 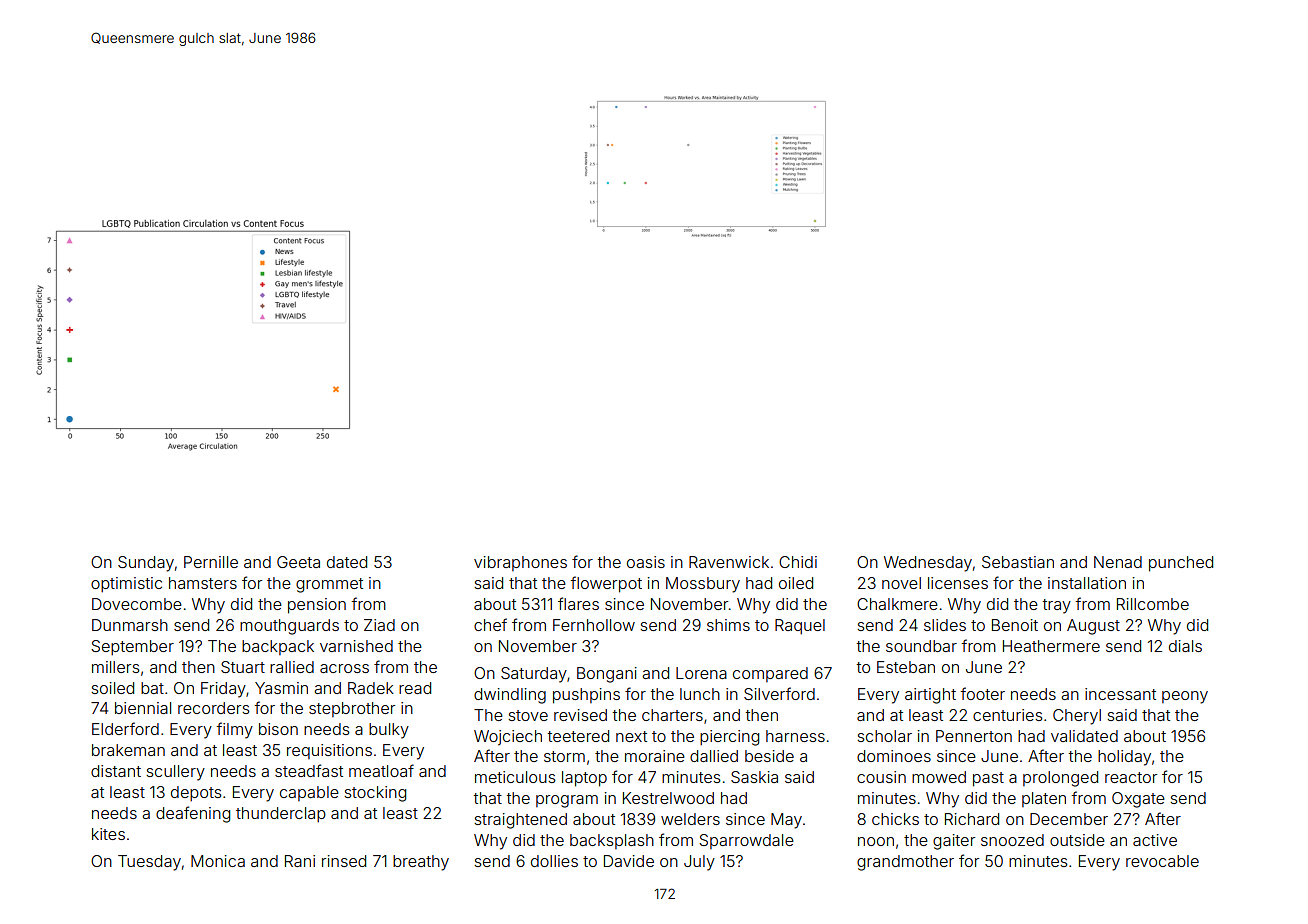 What do you see at coordinates (974, 736) in the screenshot?
I see `Pennerton` at bounding box center [974, 736].
